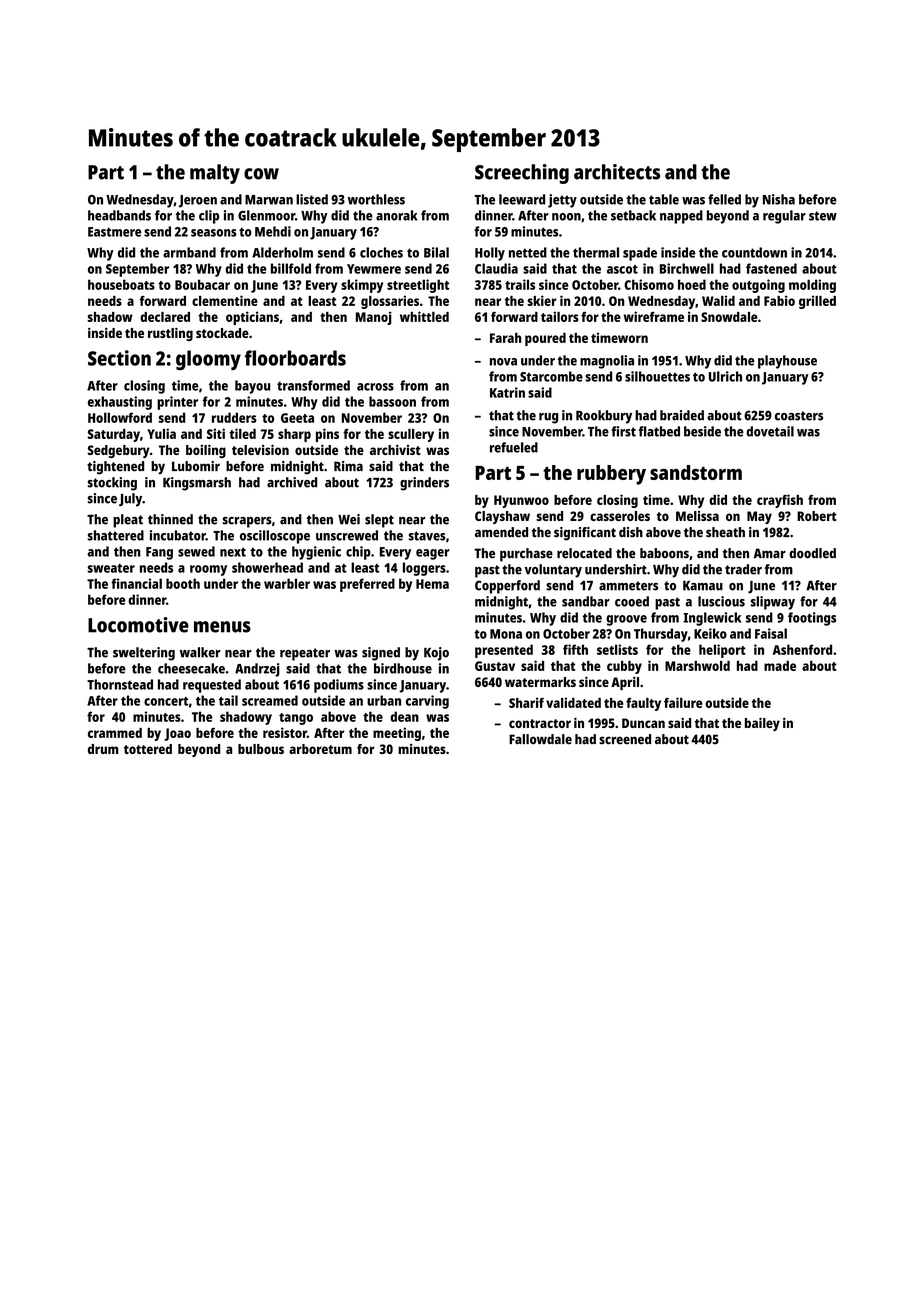  What do you see at coordinates (215, 174) in the screenshot?
I see `malty` at bounding box center [215, 174].
